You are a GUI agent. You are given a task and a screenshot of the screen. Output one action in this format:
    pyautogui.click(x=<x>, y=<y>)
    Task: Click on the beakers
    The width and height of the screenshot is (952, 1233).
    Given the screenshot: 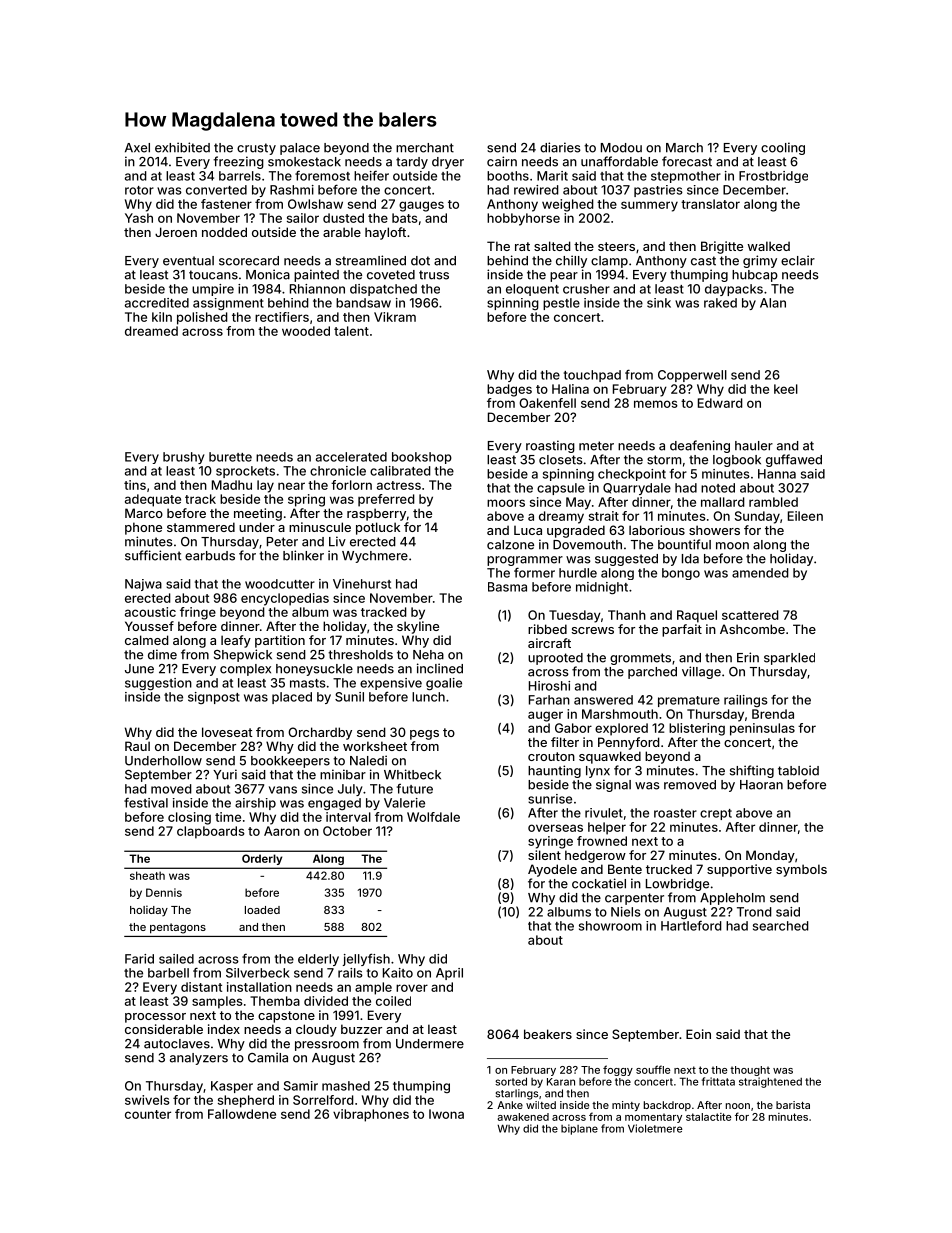 What is the action you would take?
    pyautogui.click(x=548, y=1034)
